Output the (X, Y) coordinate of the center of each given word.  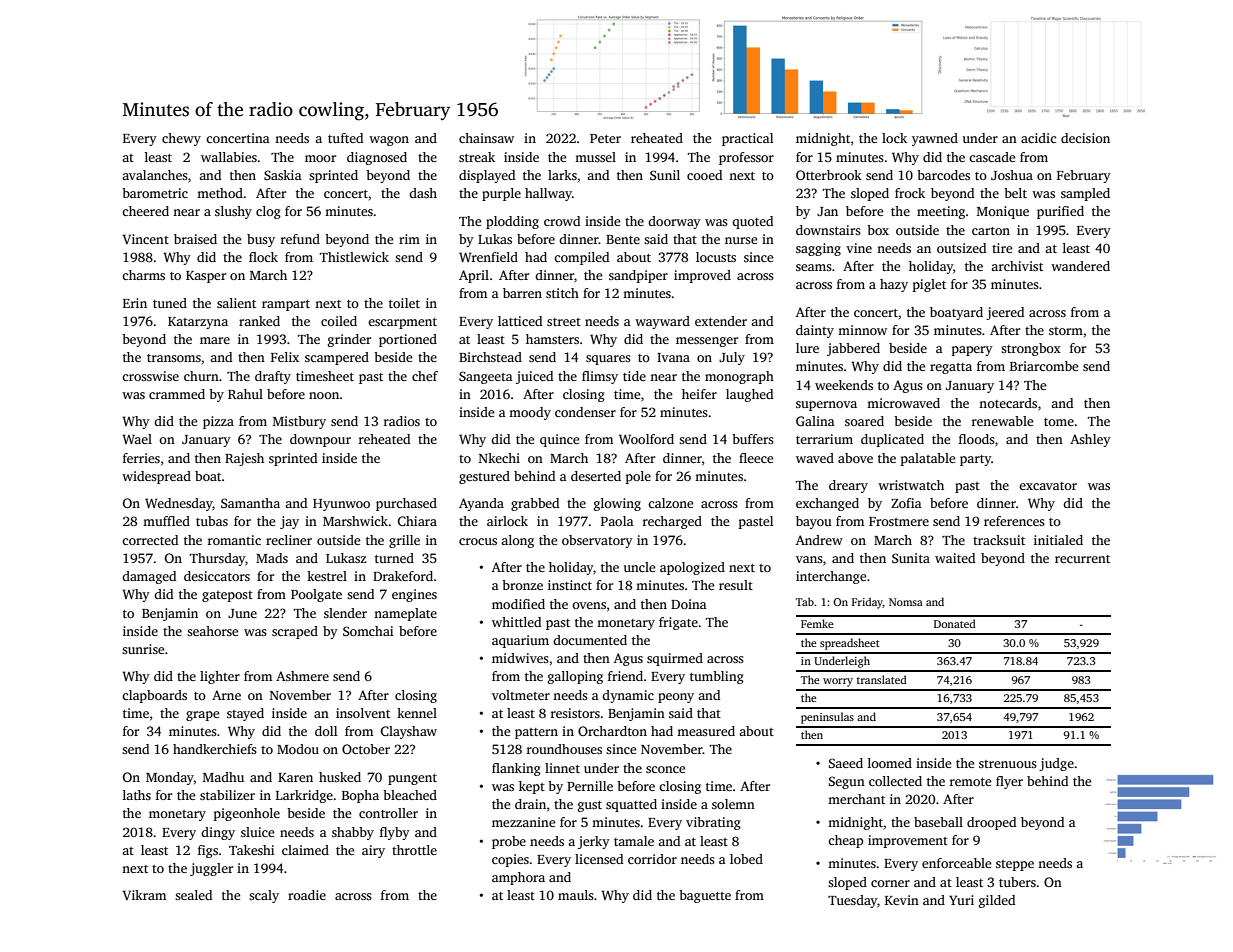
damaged (149, 577)
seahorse (213, 631)
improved (702, 276)
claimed (305, 850)
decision (1085, 138)
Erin (135, 303)
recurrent (1082, 559)
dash (423, 193)
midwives (520, 658)
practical (747, 139)
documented (590, 640)
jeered (1005, 313)
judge (1056, 764)
